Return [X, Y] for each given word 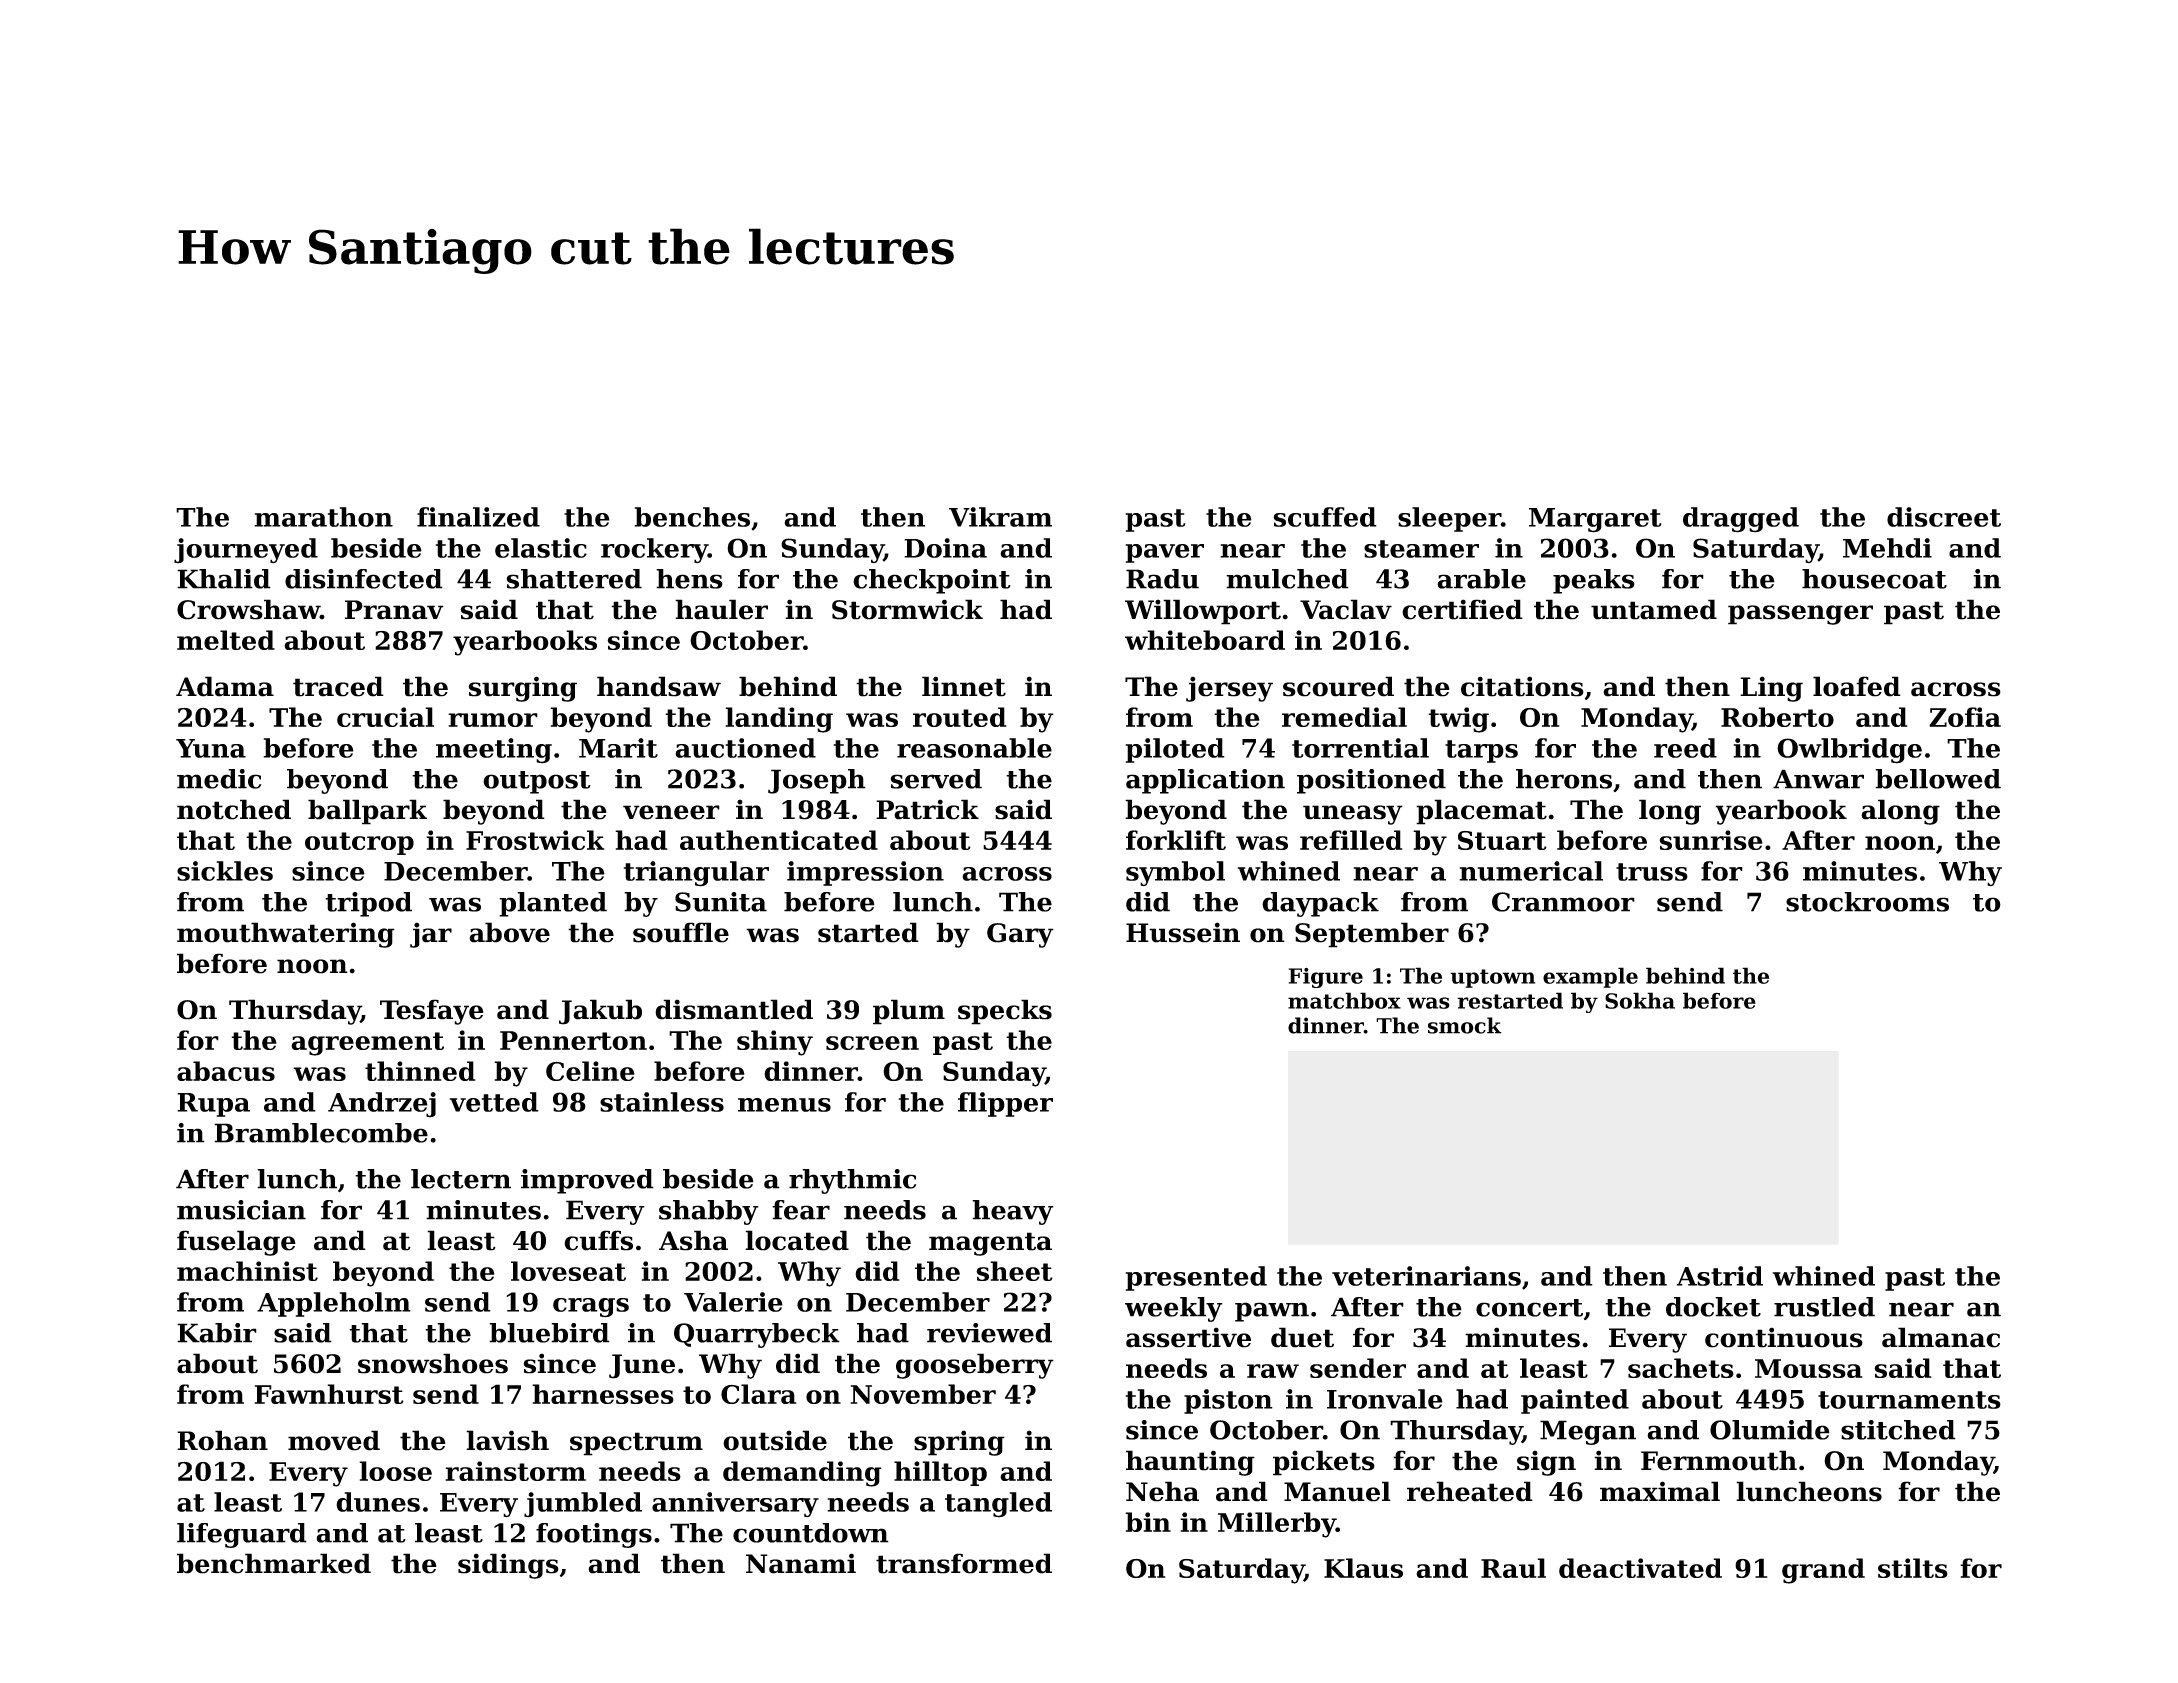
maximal [1660, 1491]
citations [1522, 686]
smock [1465, 1025]
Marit [618, 748]
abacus [226, 1071]
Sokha [1640, 1000]
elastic [541, 548]
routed [959, 717]
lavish [507, 1440]
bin [1148, 1522]
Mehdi [1887, 548]
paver [1165, 553]
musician [241, 1210]
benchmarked [274, 1563]
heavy [1013, 1212]
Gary [1020, 935]
